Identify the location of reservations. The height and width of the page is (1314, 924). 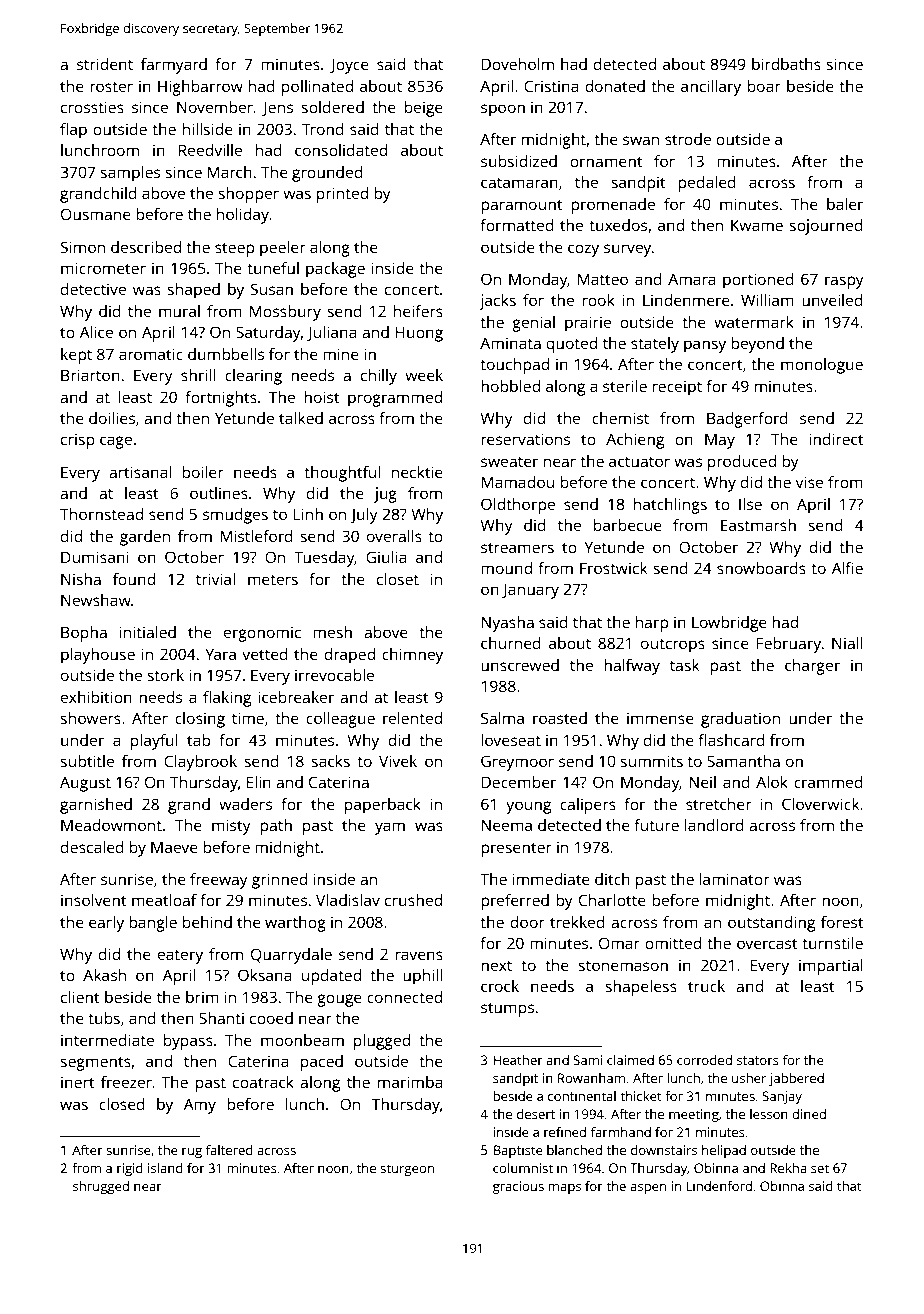
(525, 439).
